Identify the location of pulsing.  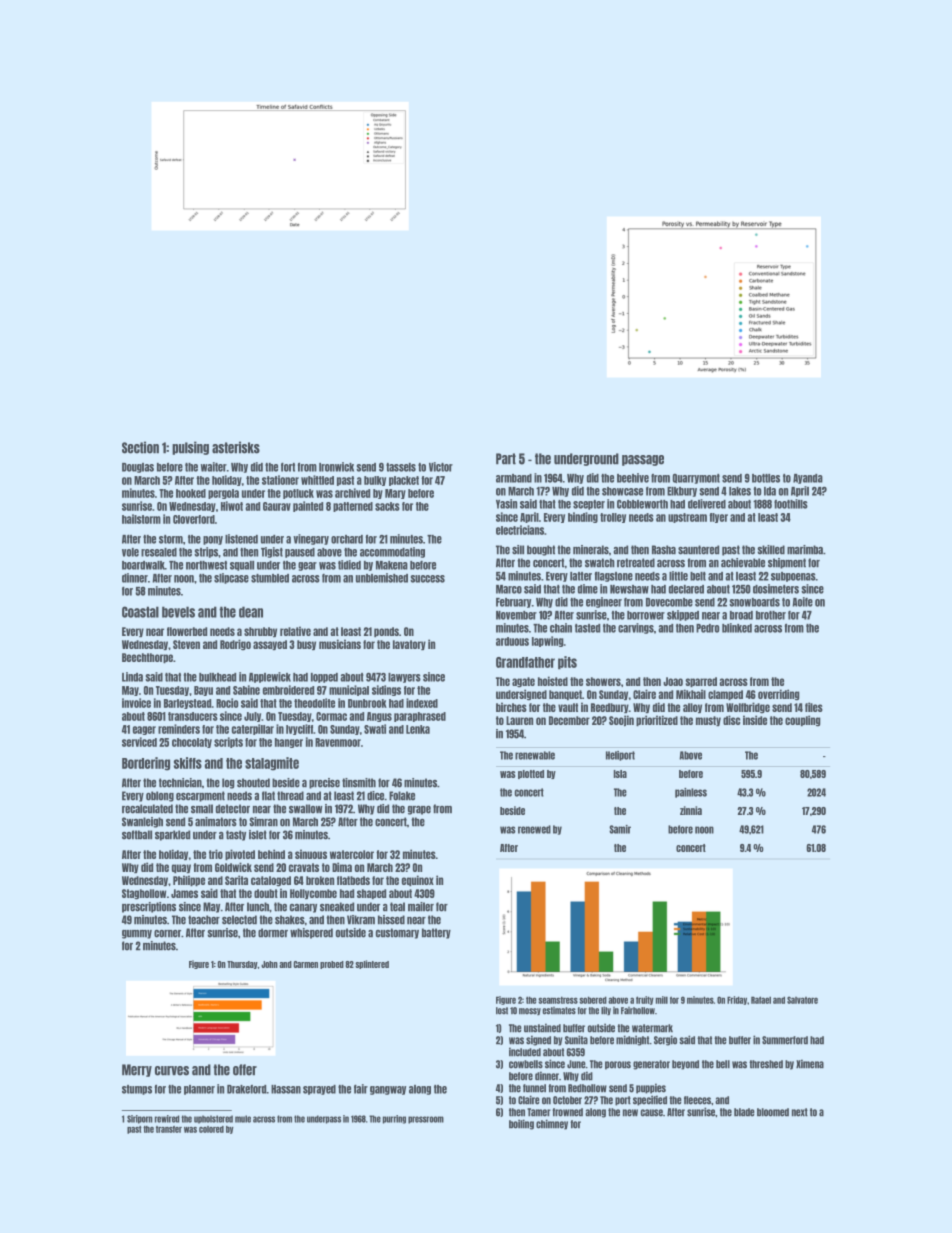
(190, 448).
